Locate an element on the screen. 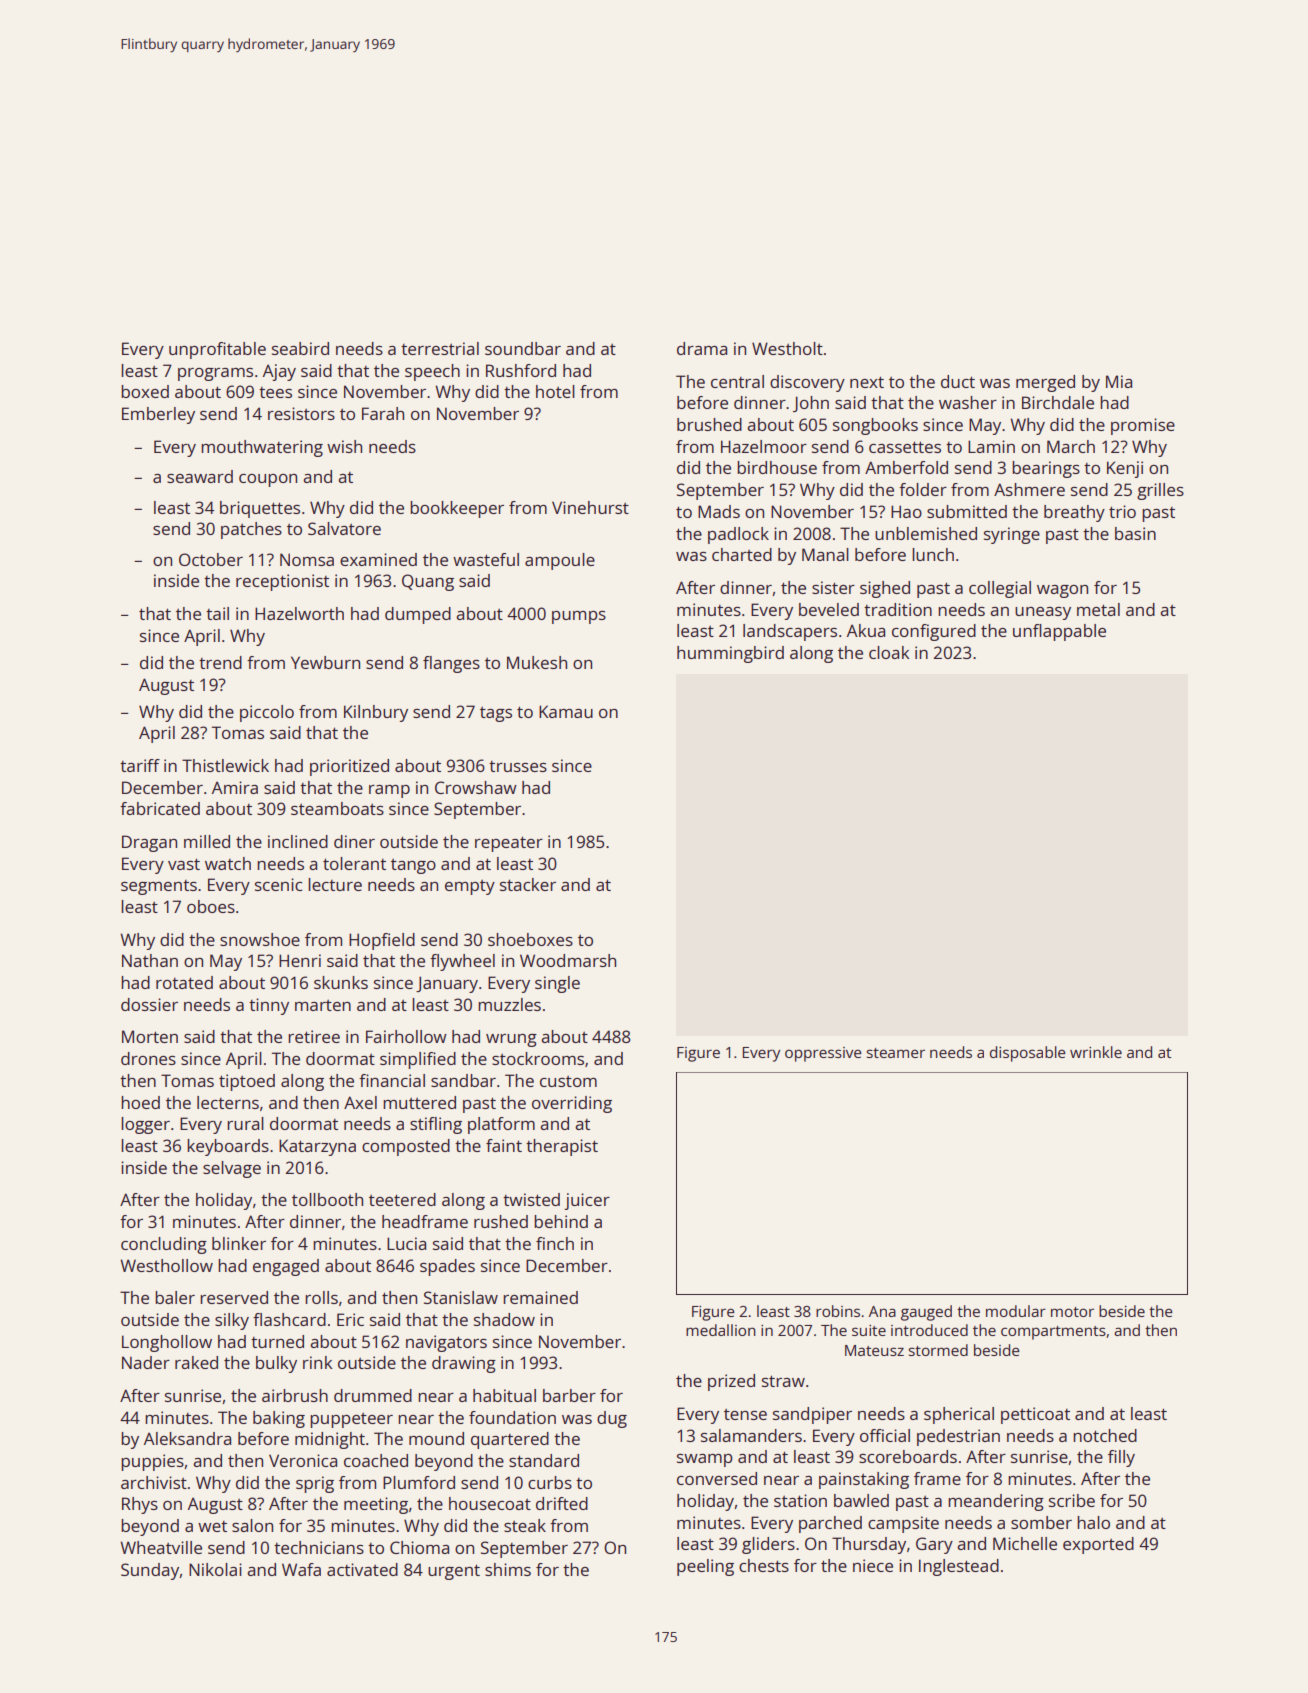 The height and width of the screenshot is (1693, 1308). disposable is located at coordinates (1028, 1054).
